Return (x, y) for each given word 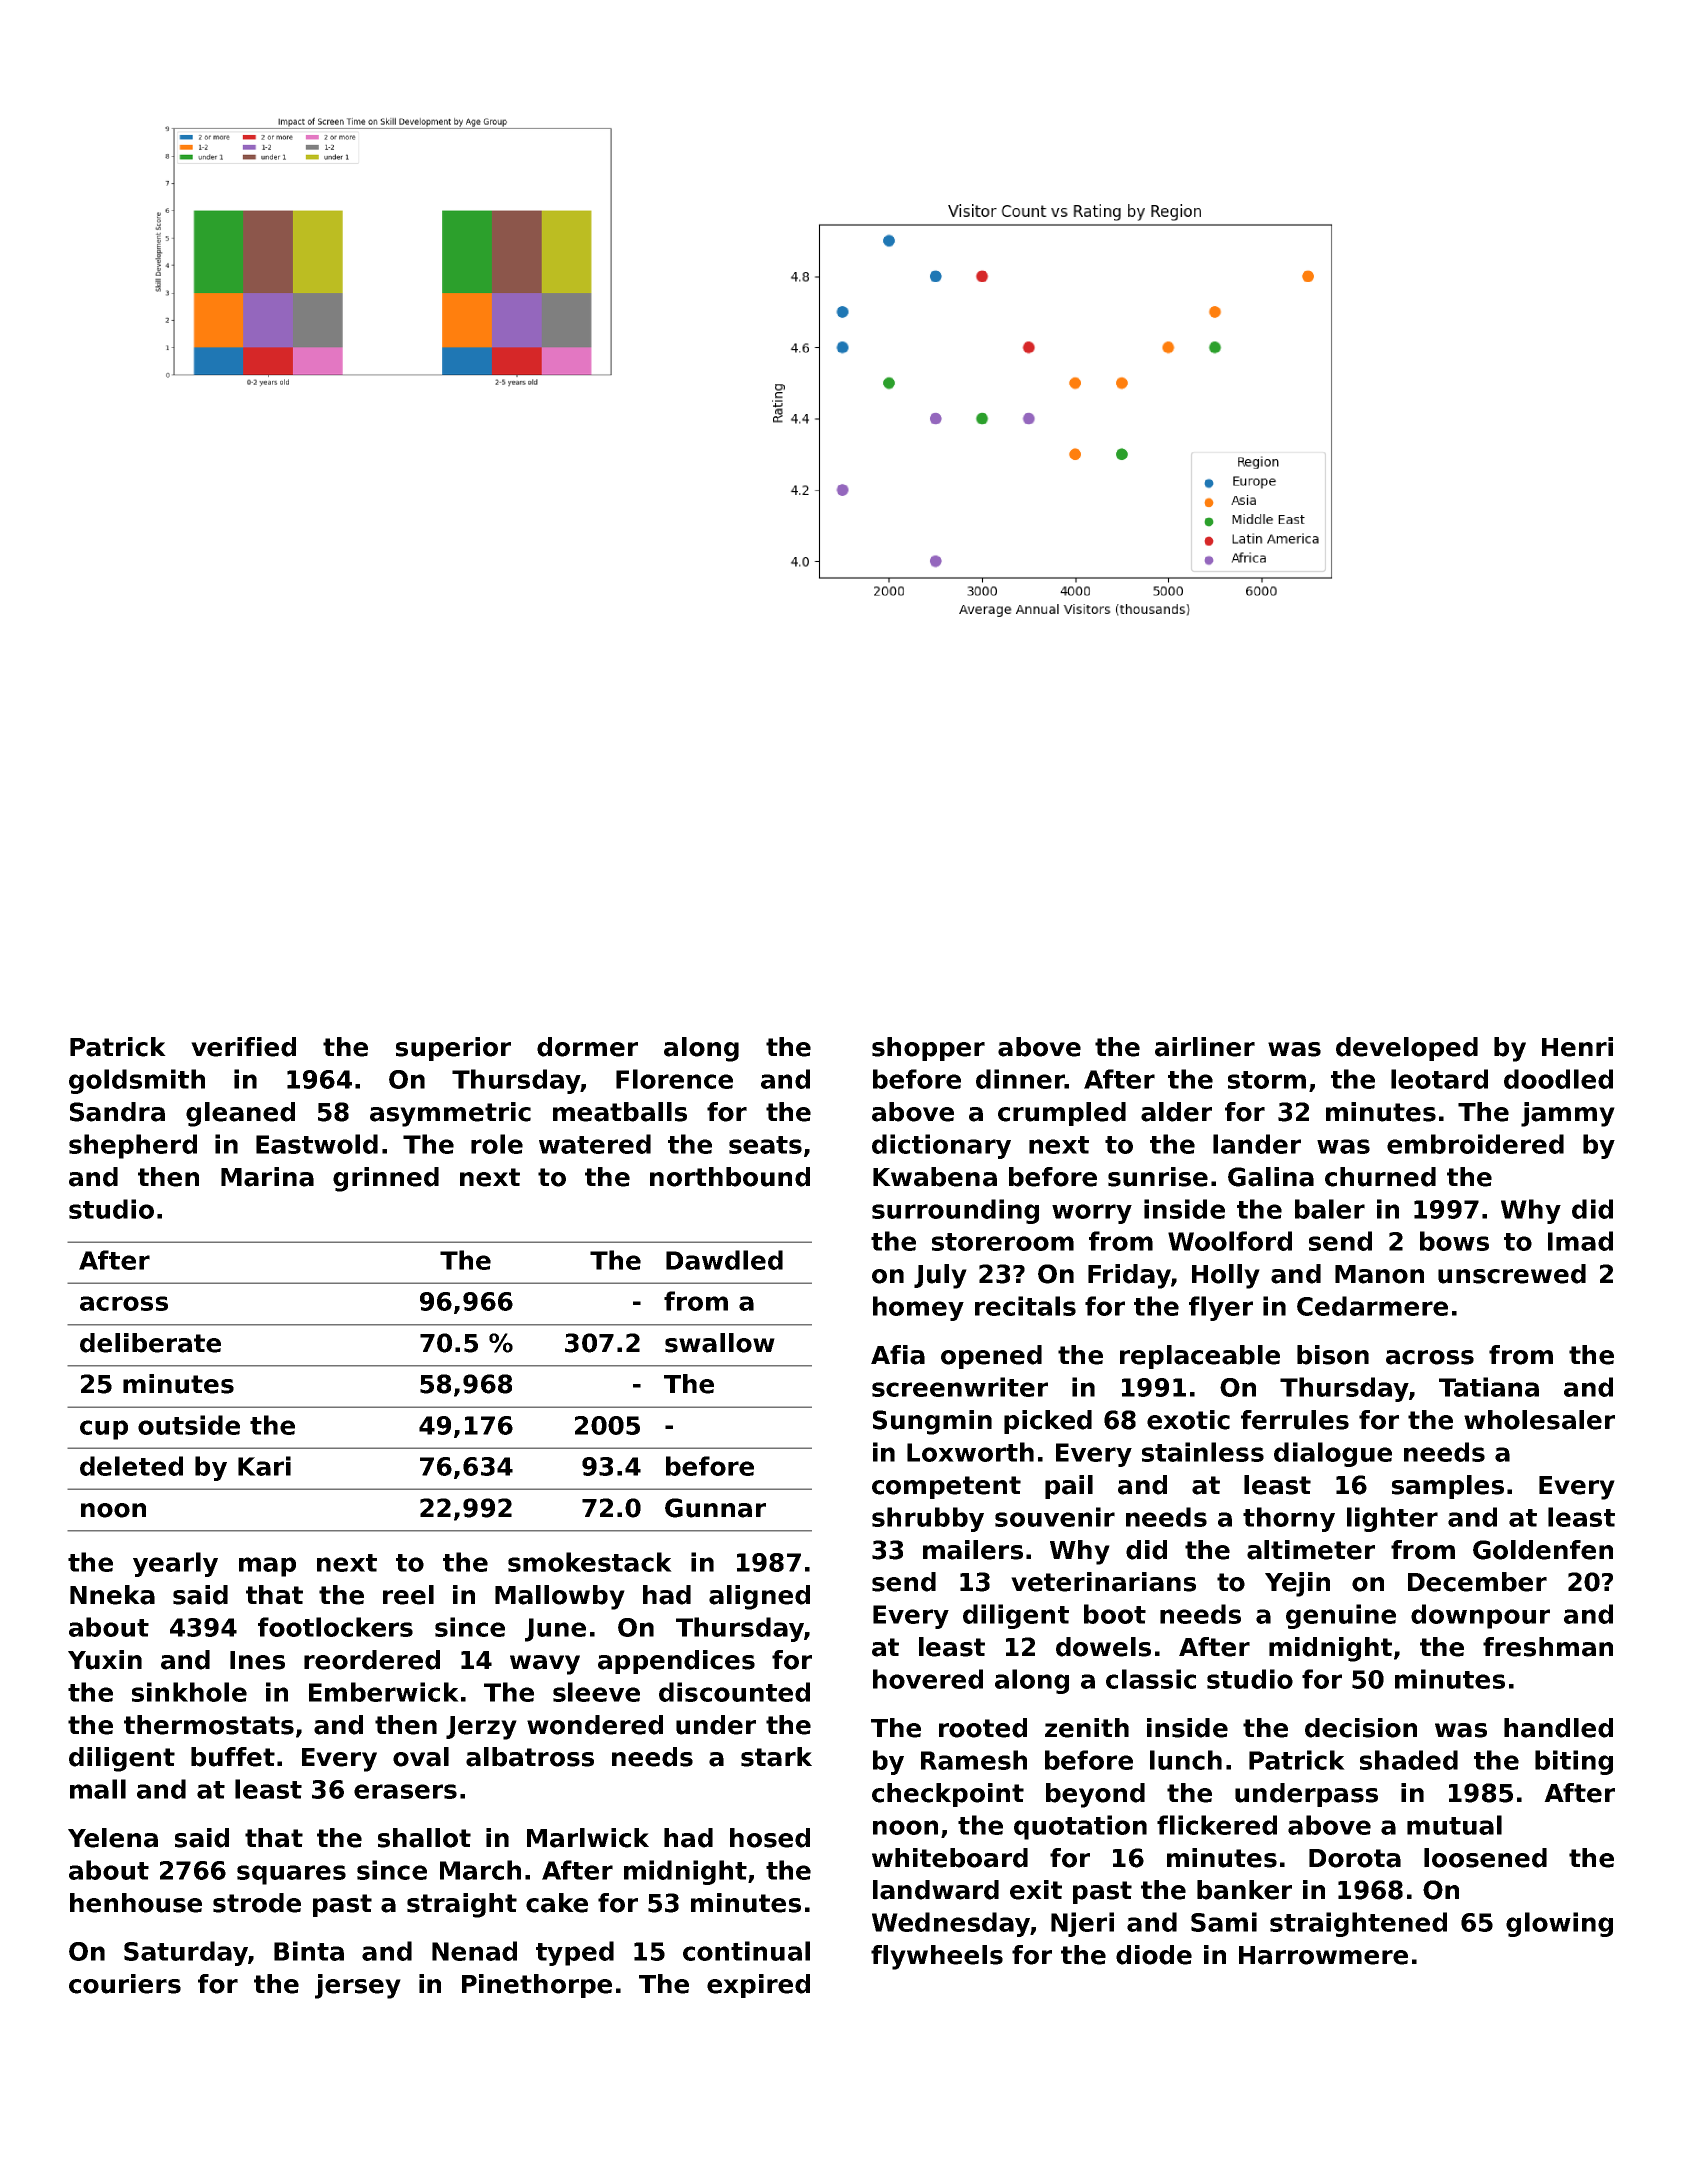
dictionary (941, 1146)
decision (1361, 1728)
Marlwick (588, 1838)
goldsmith (137, 1081)
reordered (372, 1660)
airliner (1205, 1047)
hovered (928, 1679)
